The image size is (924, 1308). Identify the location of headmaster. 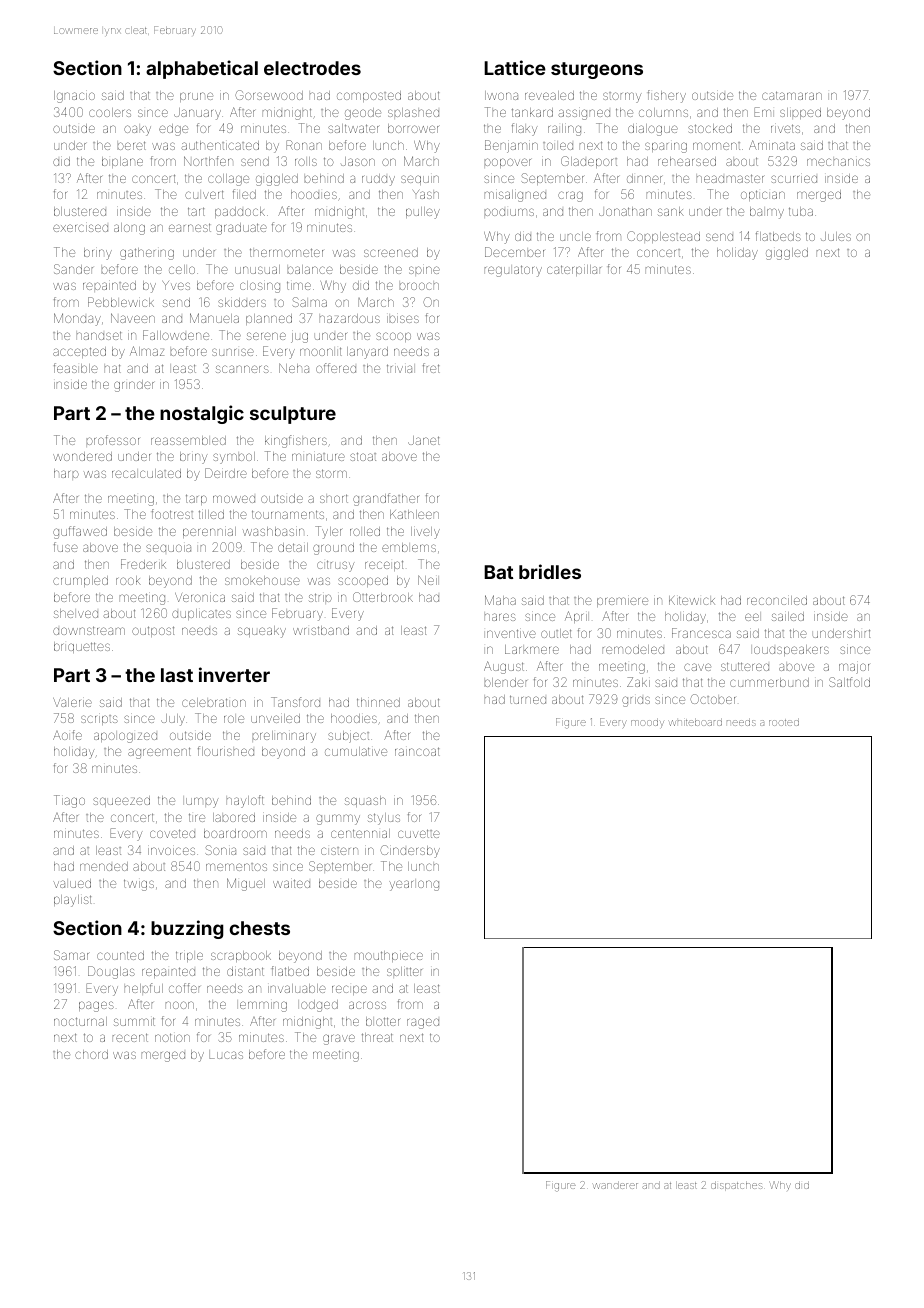
(730, 178).
